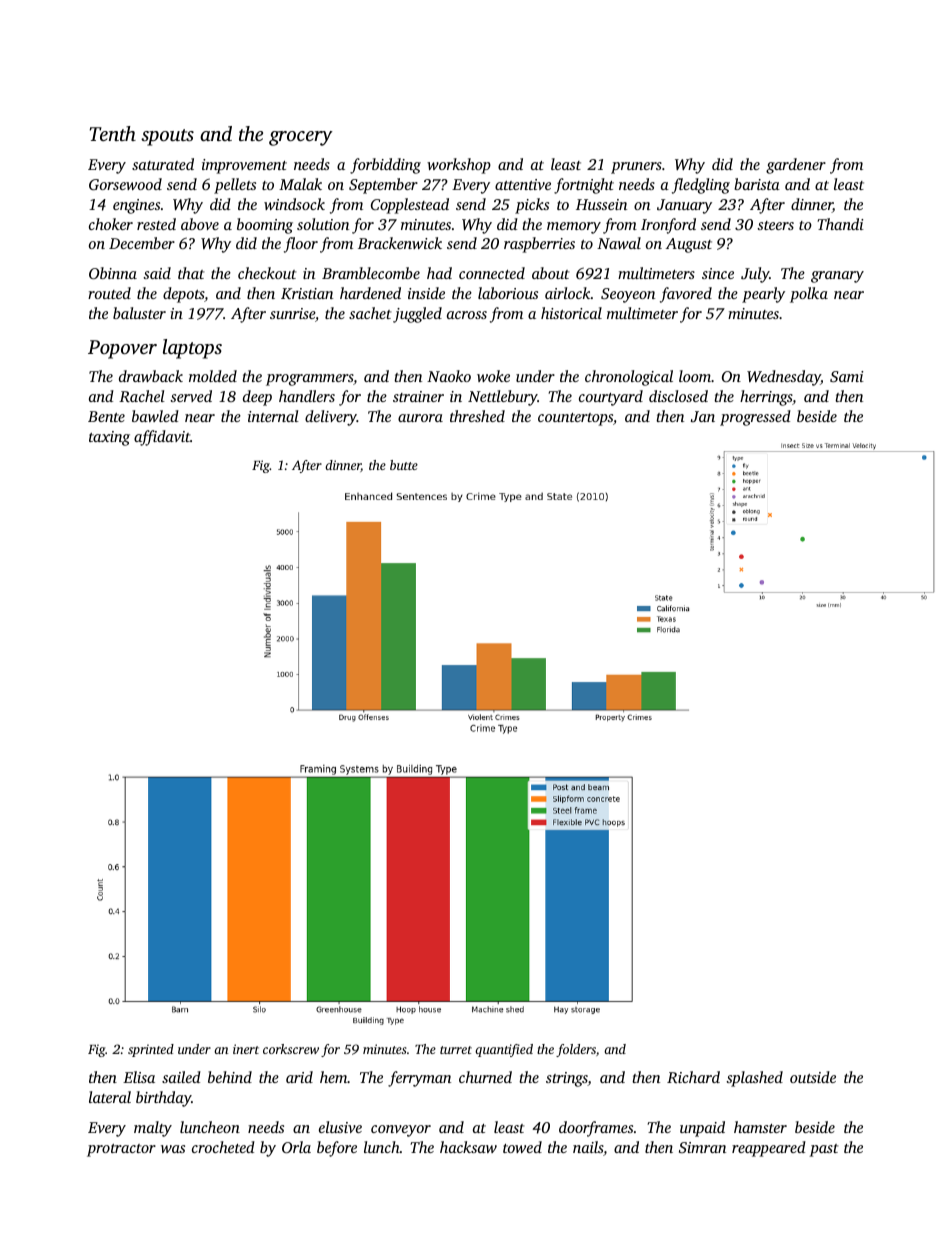  What do you see at coordinates (636, 168) in the screenshot?
I see `pruners` at bounding box center [636, 168].
